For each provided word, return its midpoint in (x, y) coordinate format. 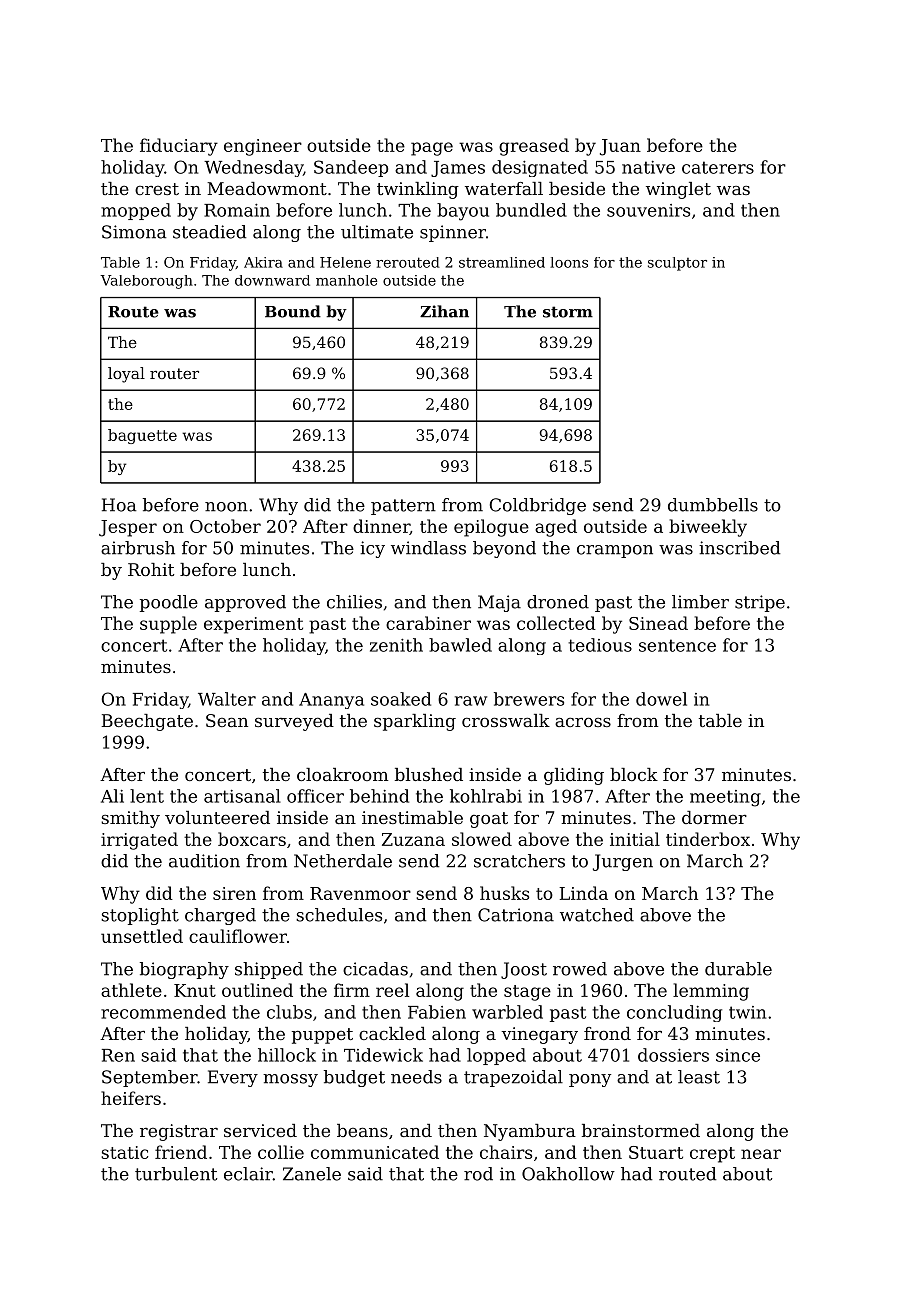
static (124, 1152)
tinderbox (708, 839)
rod (478, 1174)
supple (168, 625)
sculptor (677, 264)
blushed (429, 774)
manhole (346, 280)
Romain (237, 210)
